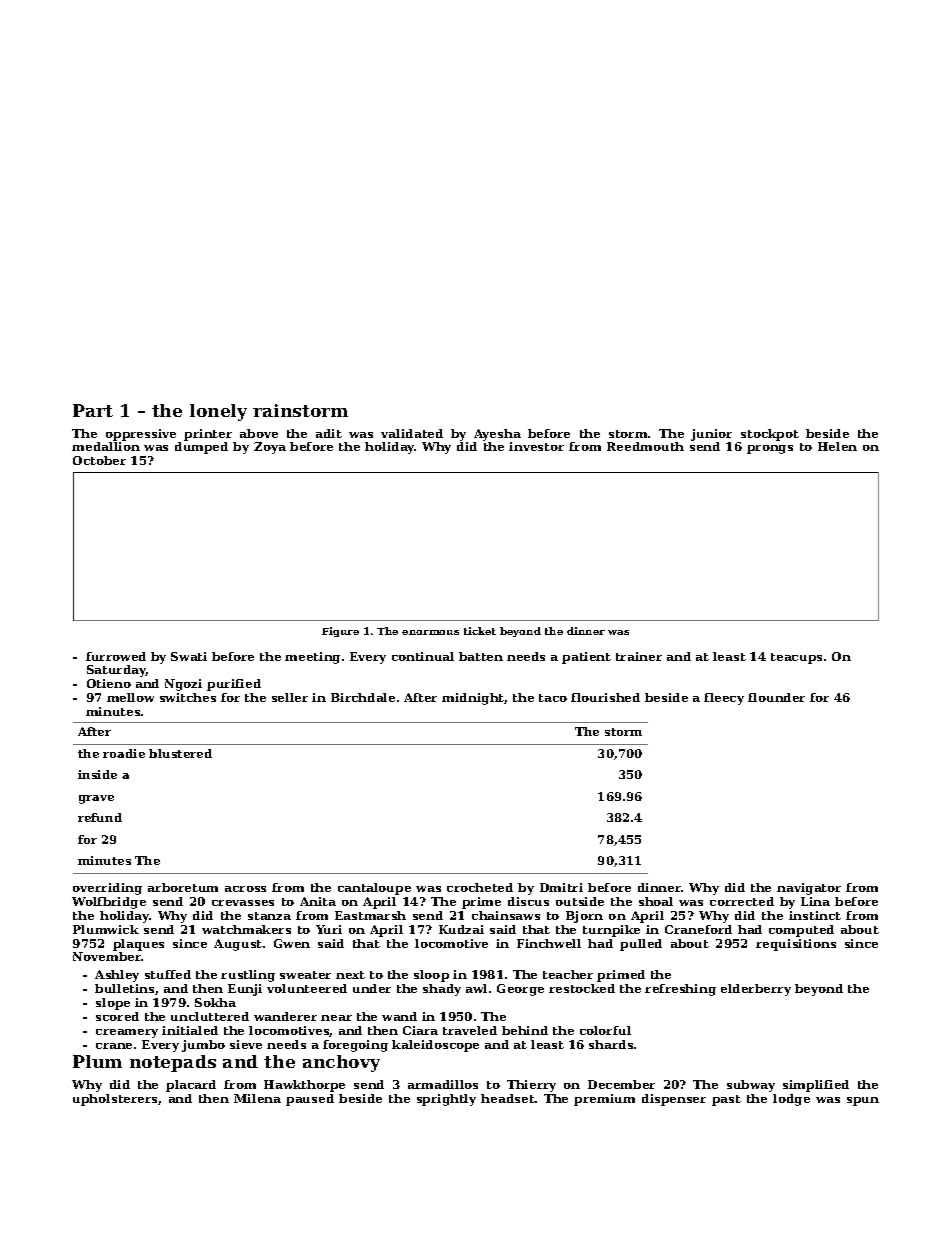  What do you see at coordinates (791, 1100) in the screenshot?
I see `lodge` at bounding box center [791, 1100].
